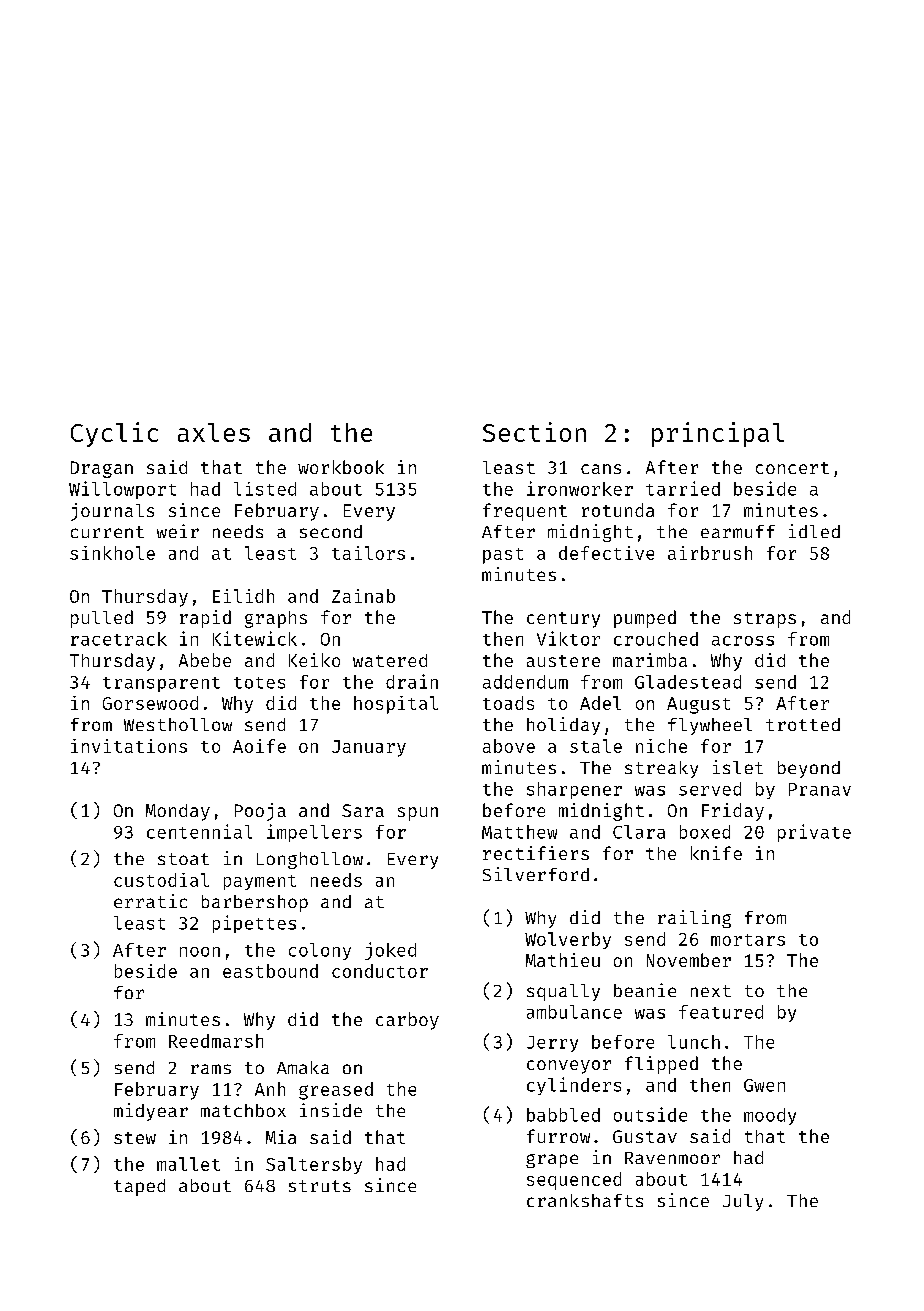  What do you see at coordinates (711, 991) in the image?
I see `next` at bounding box center [711, 991].
